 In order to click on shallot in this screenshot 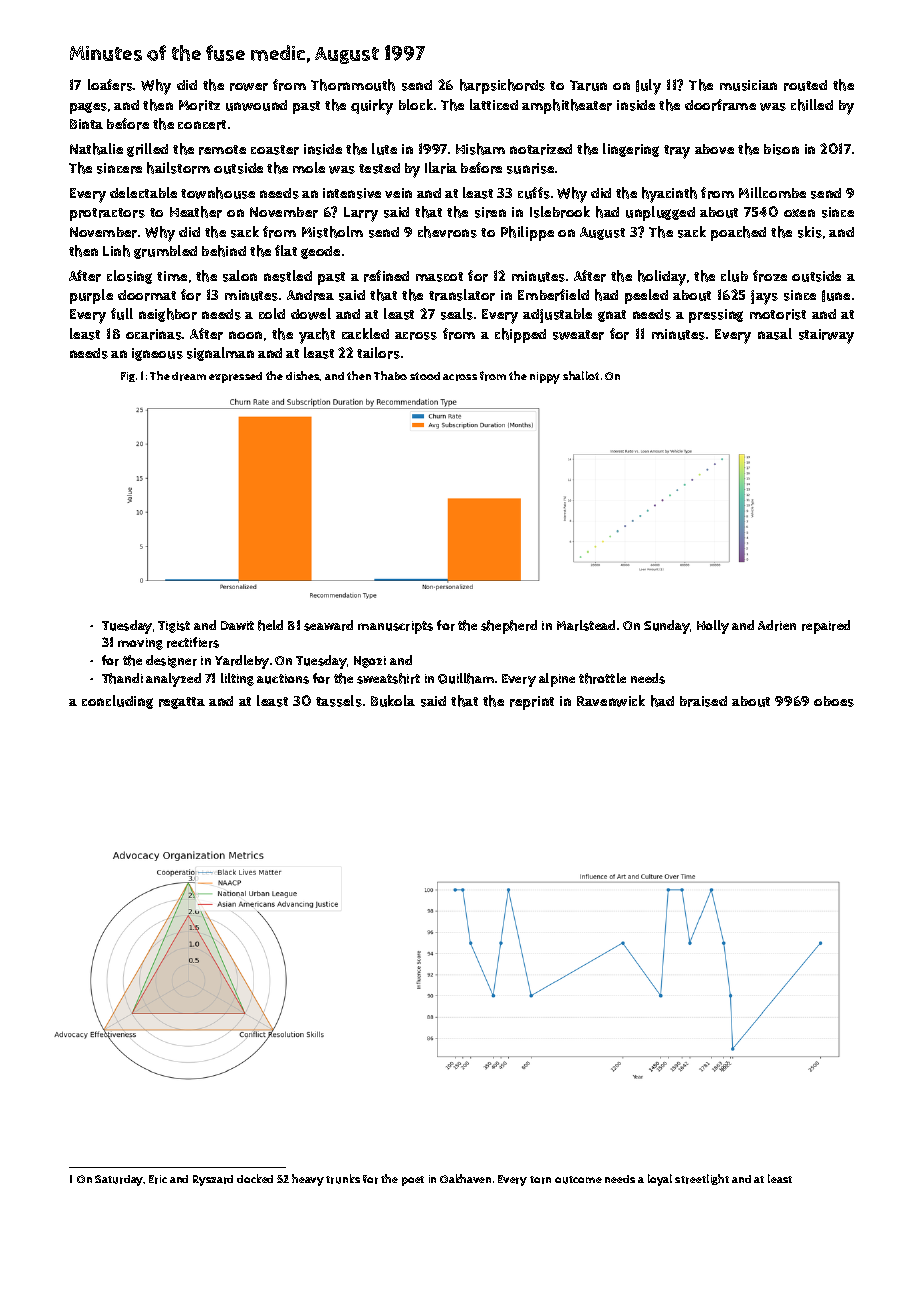, I will do `click(581, 375)`.
